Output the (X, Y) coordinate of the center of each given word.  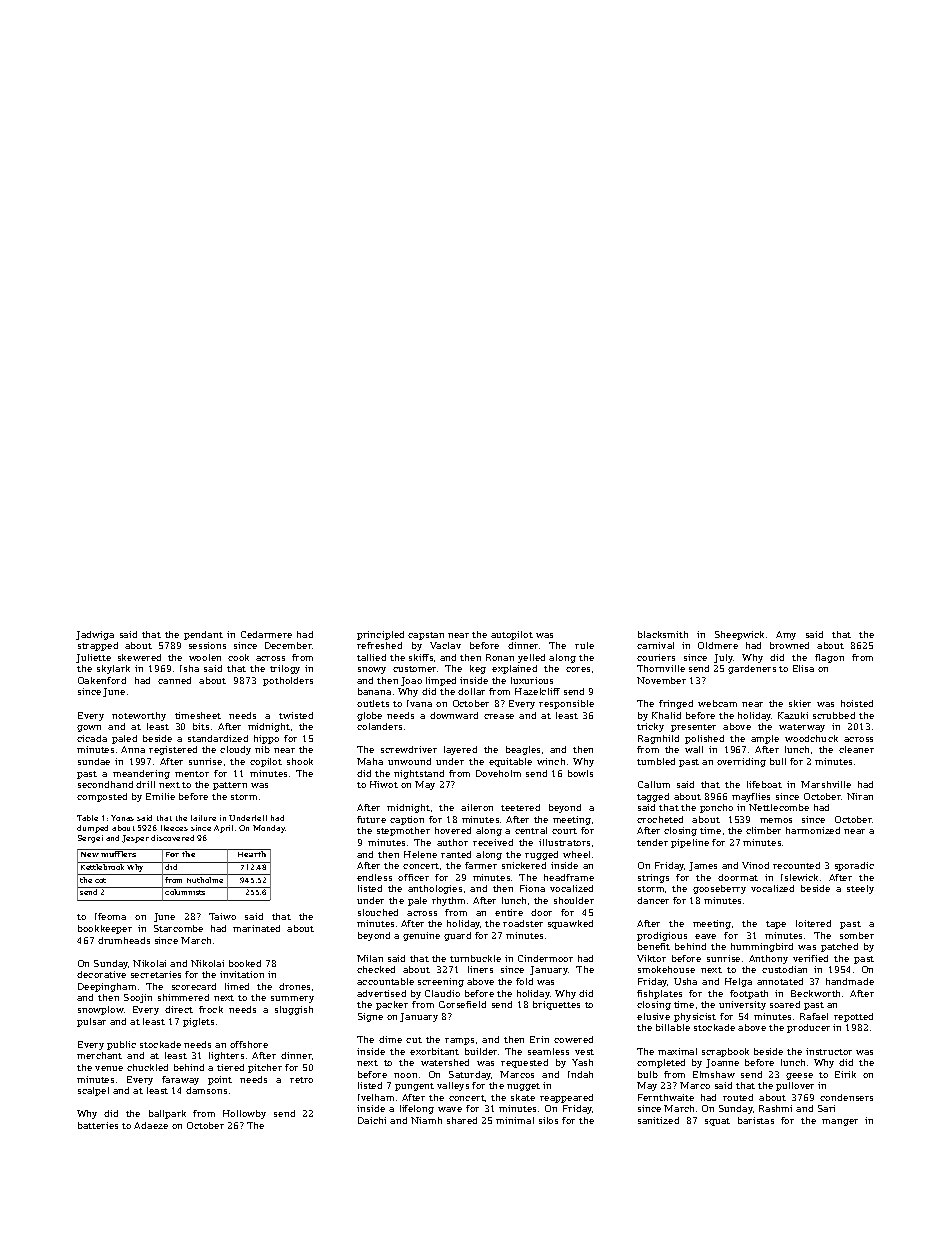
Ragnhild (658, 739)
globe (369, 716)
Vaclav (445, 645)
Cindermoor (545, 958)
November (661, 680)
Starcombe (178, 928)
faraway (180, 1080)
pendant (203, 635)
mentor (192, 774)
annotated (780, 981)
